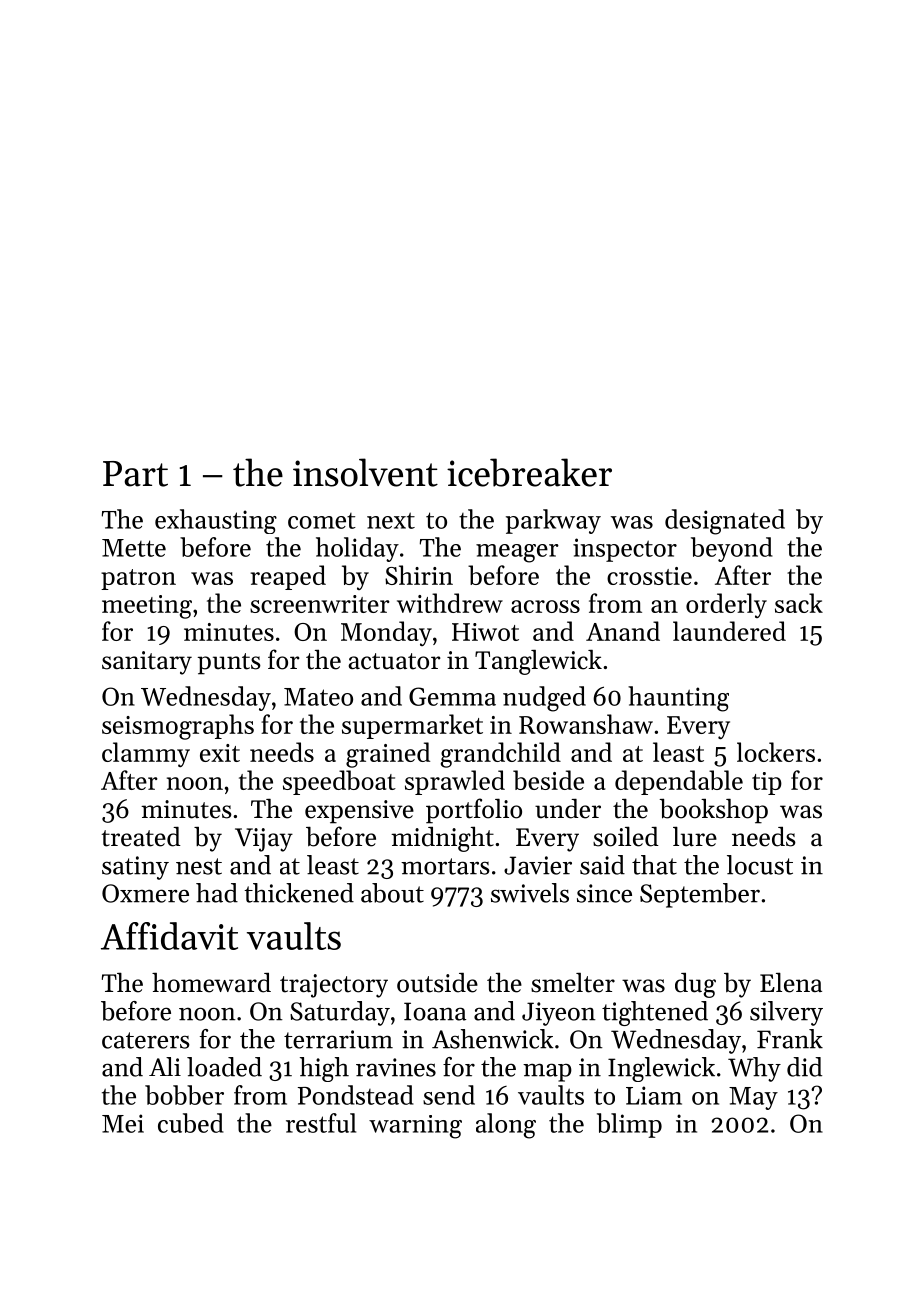 The height and width of the screenshot is (1311, 924). I want to click on icebreaker, so click(529, 472).
